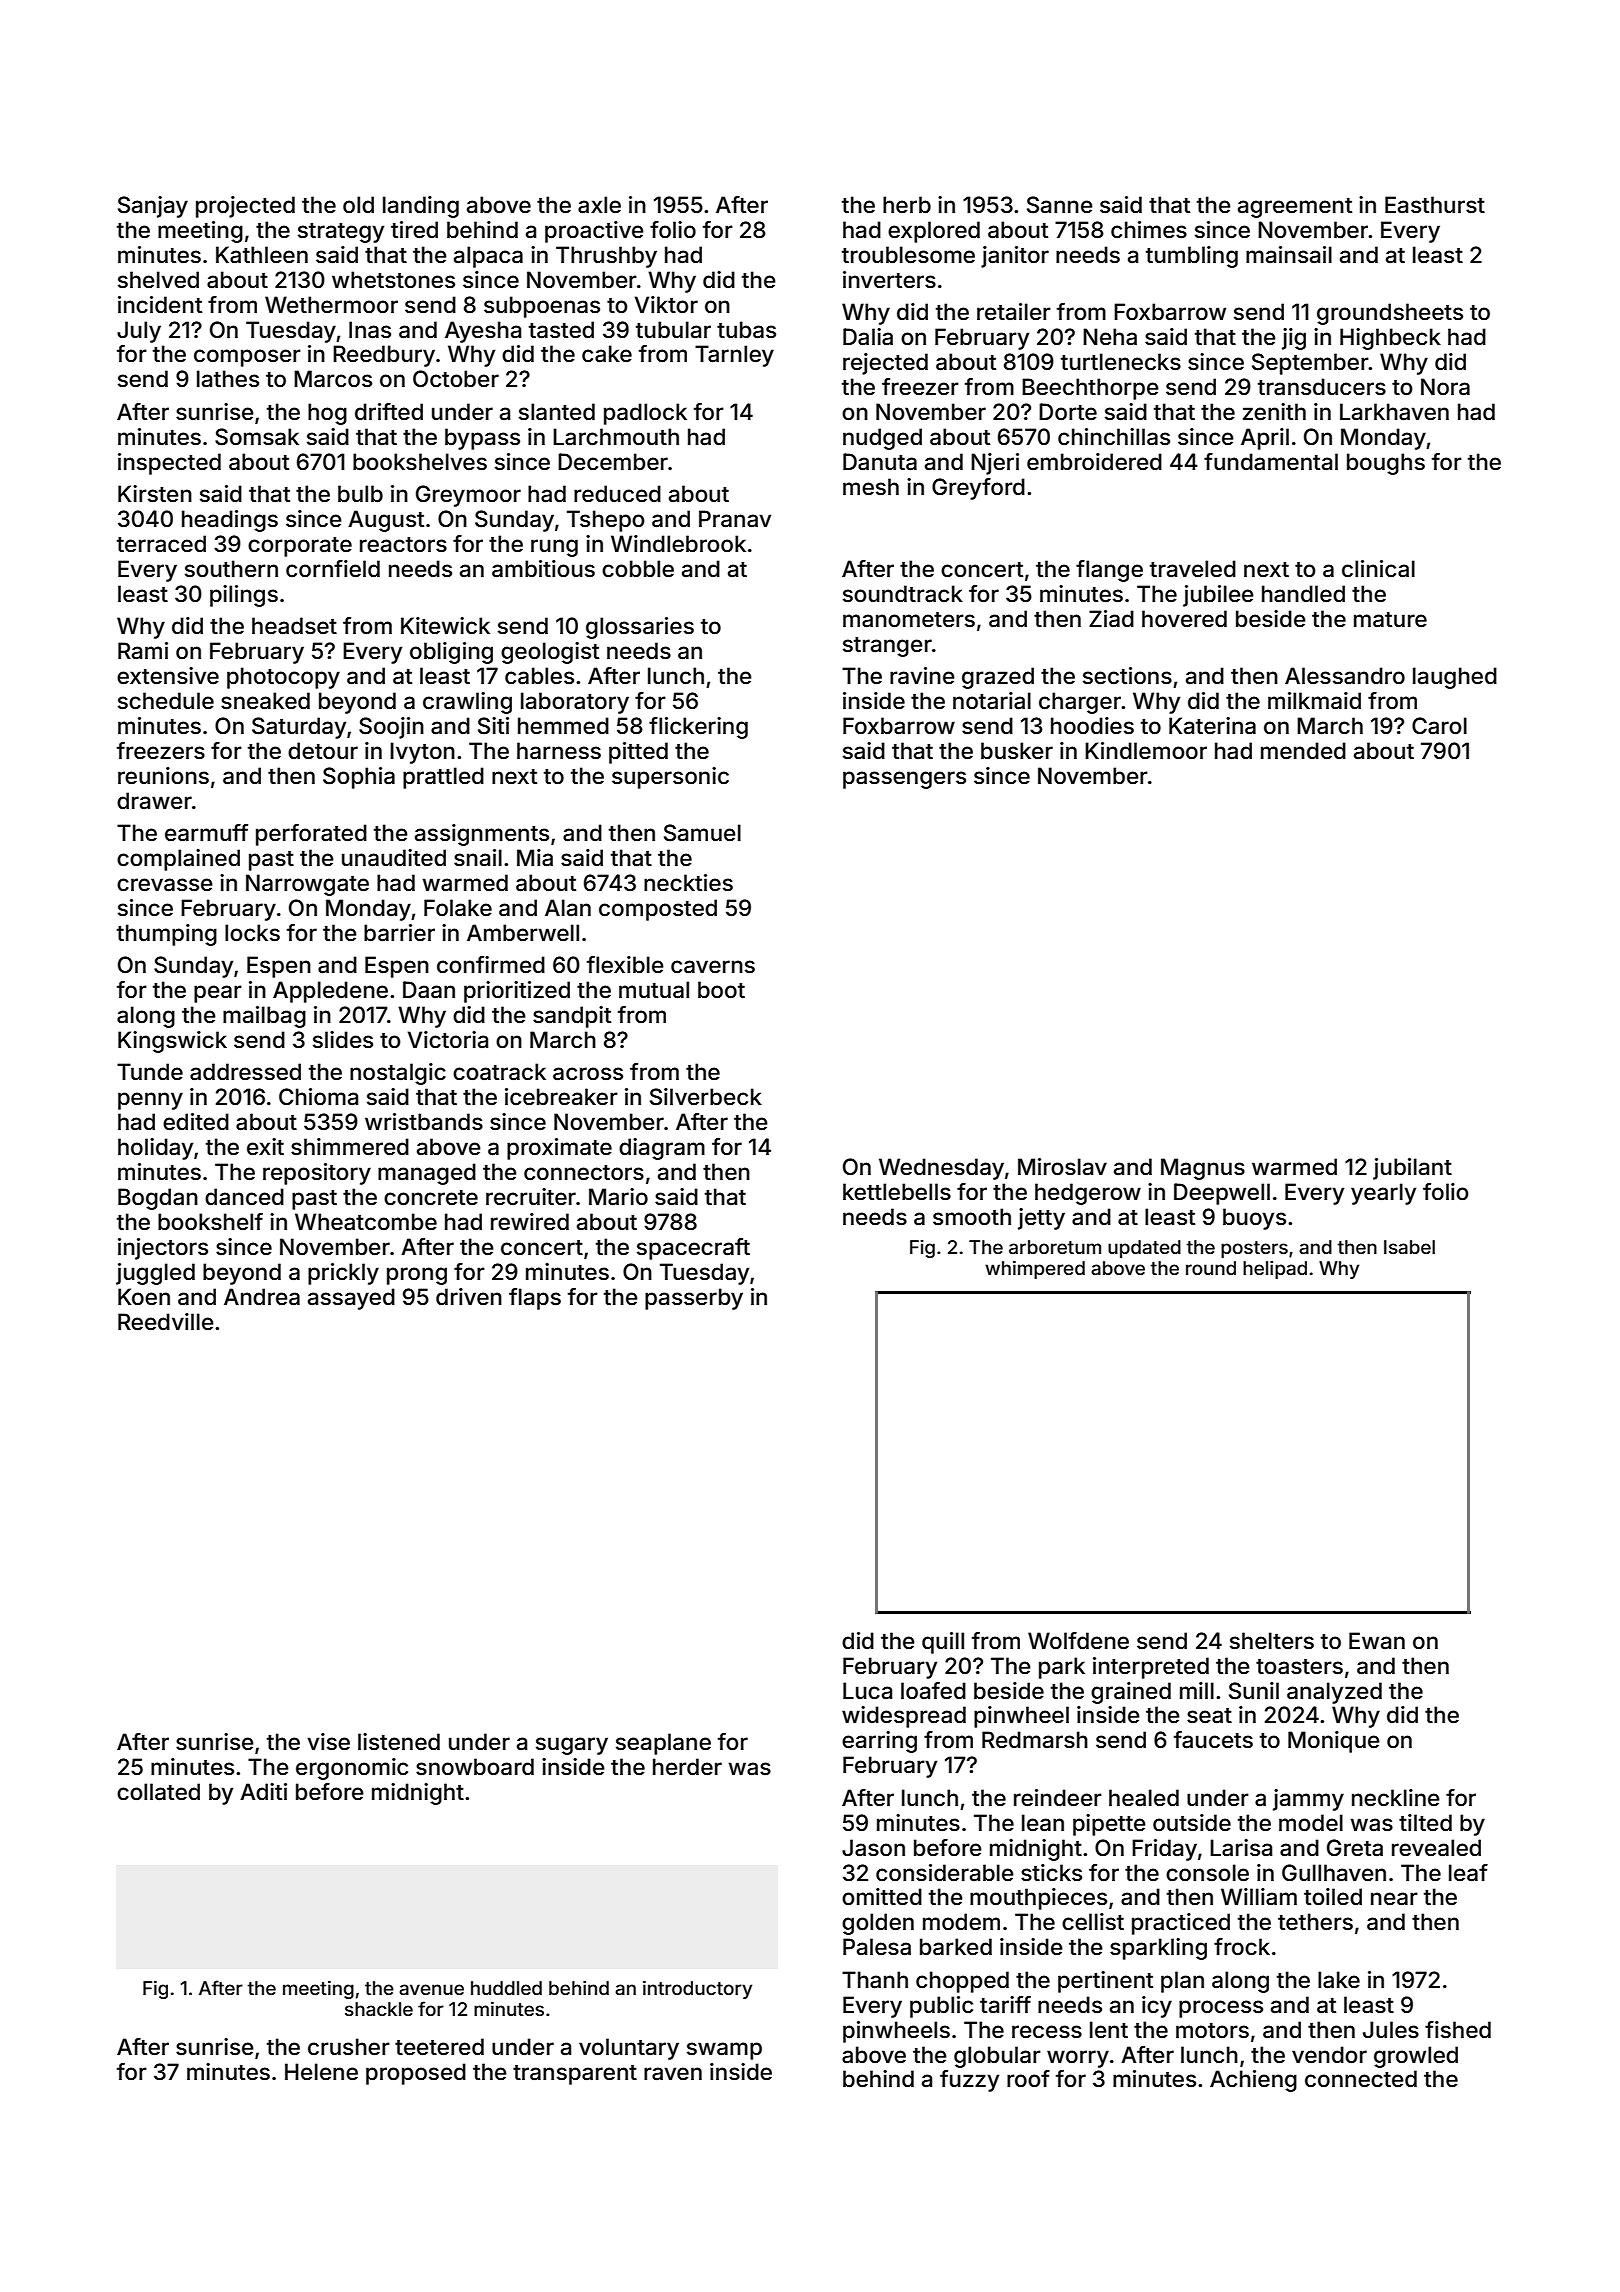 This screenshot has width=1620, height=2292. What do you see at coordinates (1289, 255) in the screenshot?
I see `mainsail` at bounding box center [1289, 255].
